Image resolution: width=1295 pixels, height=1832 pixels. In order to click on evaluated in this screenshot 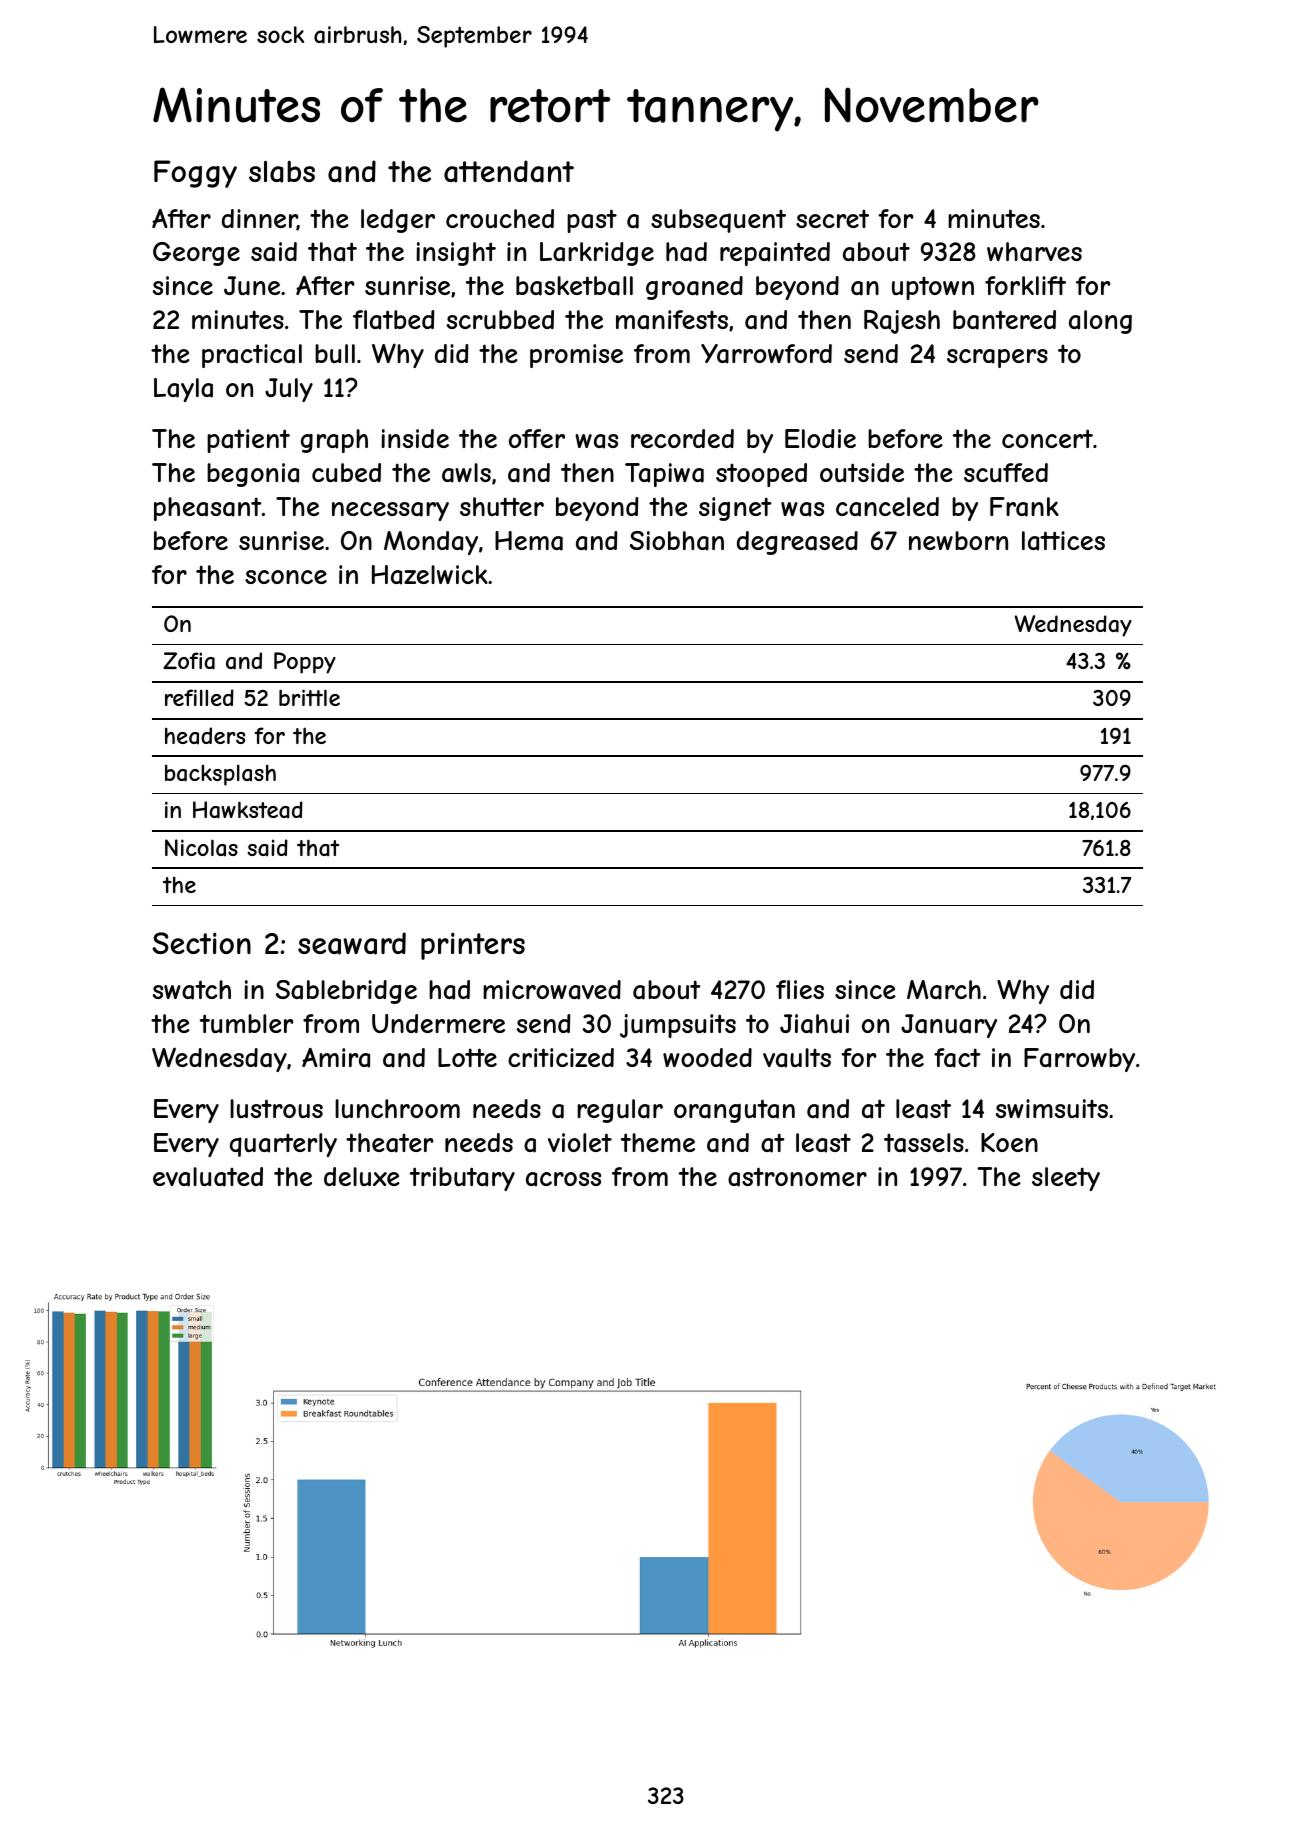, I will do `click(208, 1177)`.
